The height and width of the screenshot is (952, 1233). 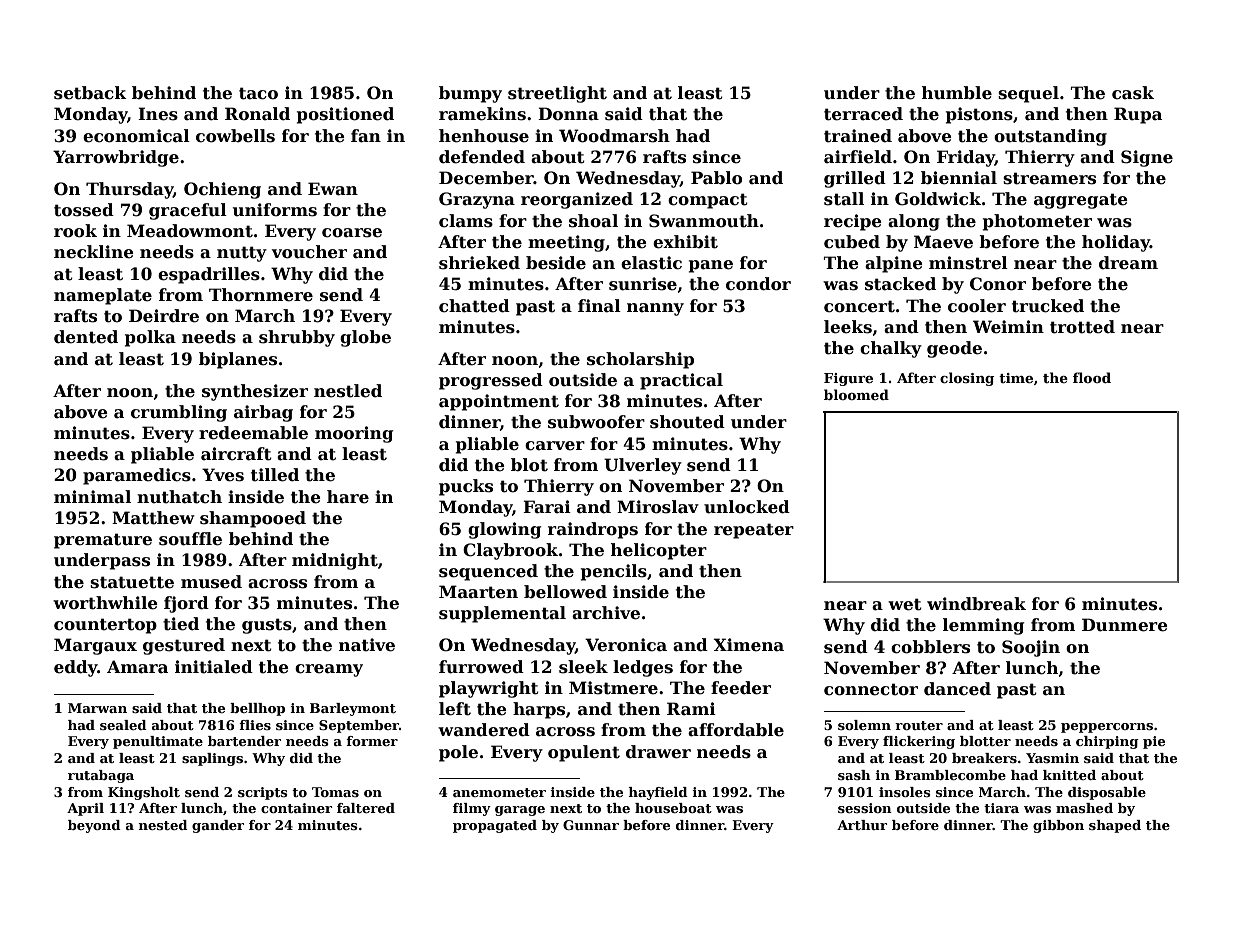 What do you see at coordinates (659, 551) in the screenshot?
I see `helicopter` at bounding box center [659, 551].
